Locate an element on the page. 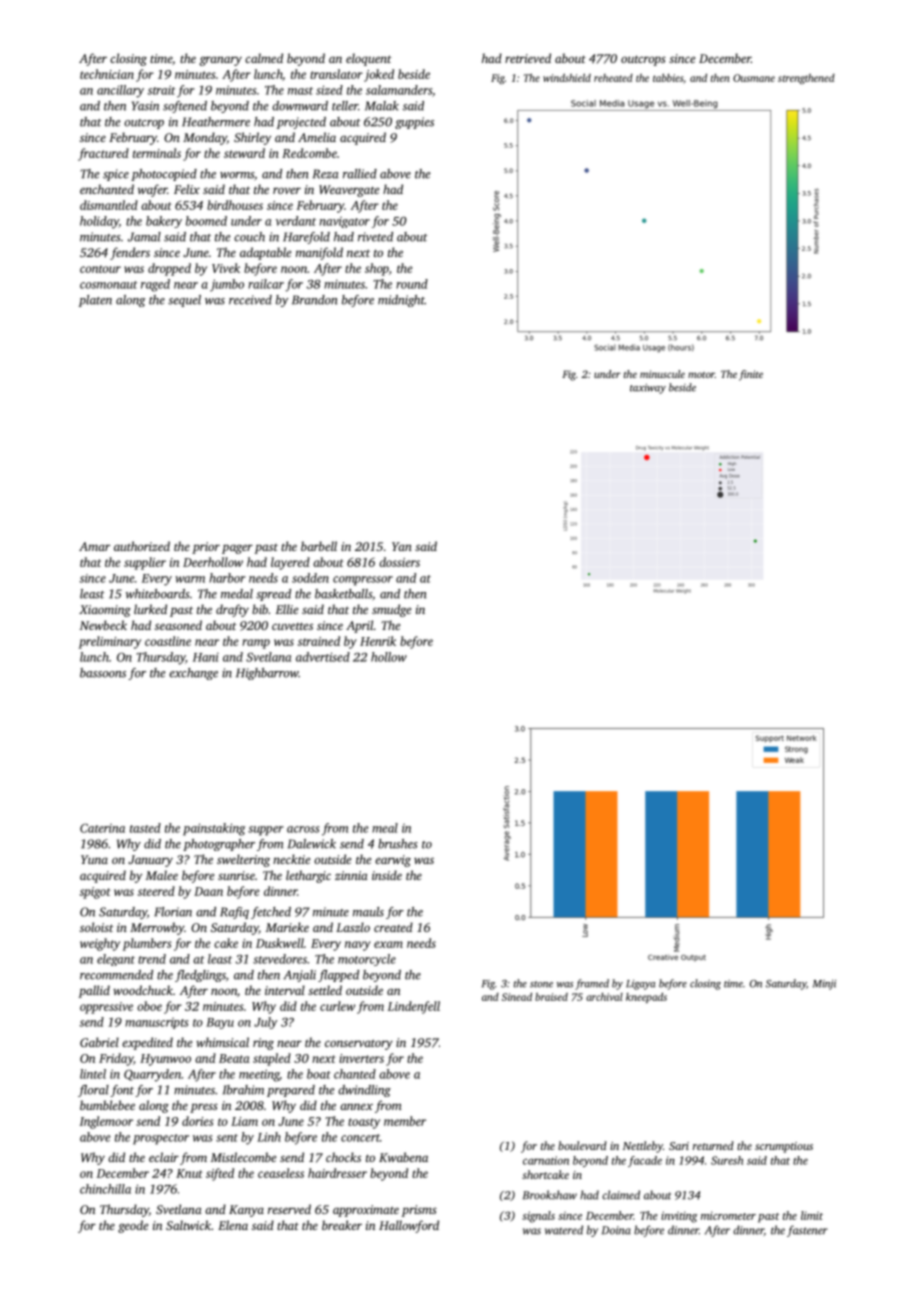  Ousmane is located at coordinates (754, 78).
